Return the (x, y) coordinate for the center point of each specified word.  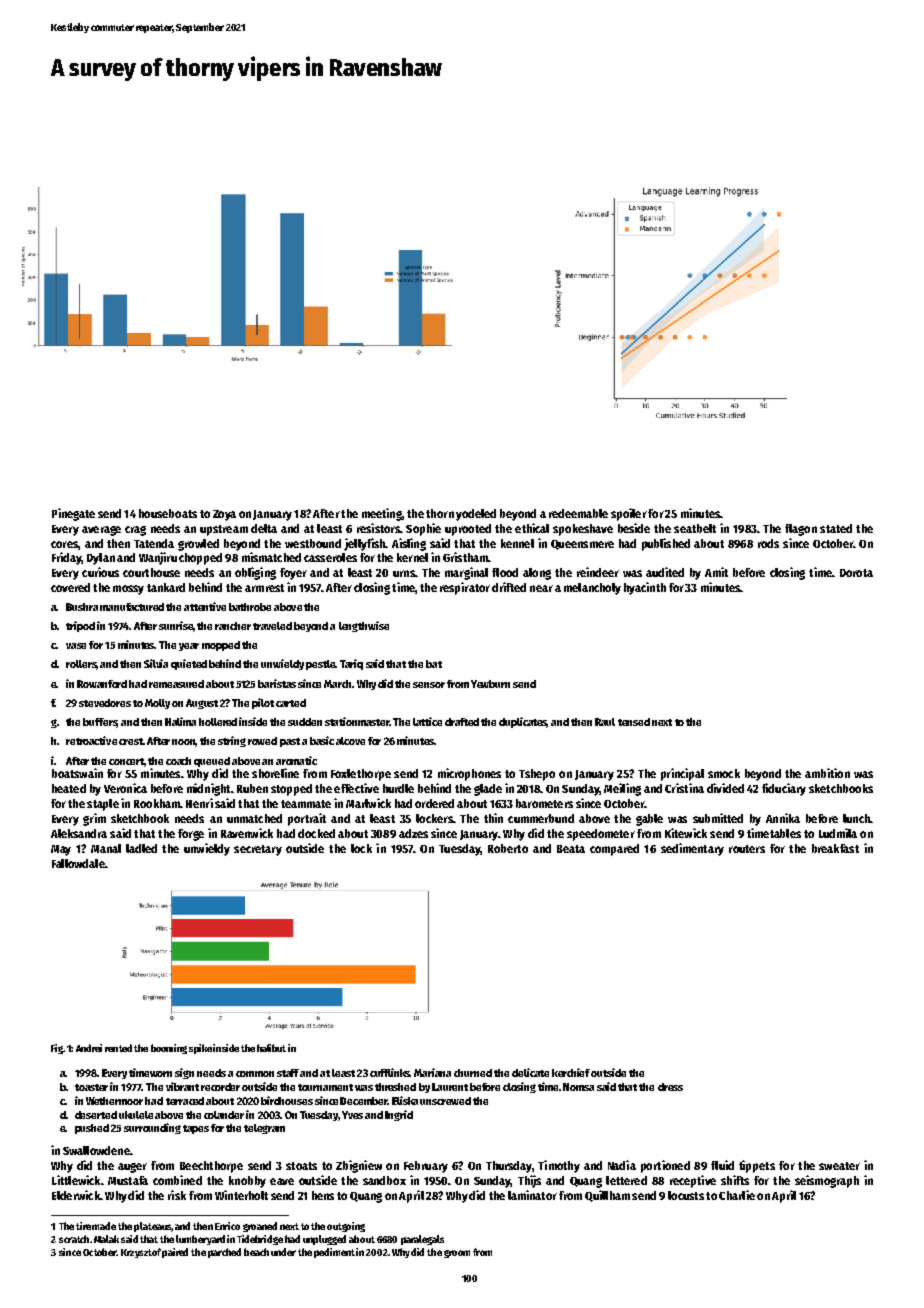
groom (457, 1254)
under (283, 1252)
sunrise (176, 625)
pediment (334, 1253)
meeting (382, 514)
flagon (801, 530)
